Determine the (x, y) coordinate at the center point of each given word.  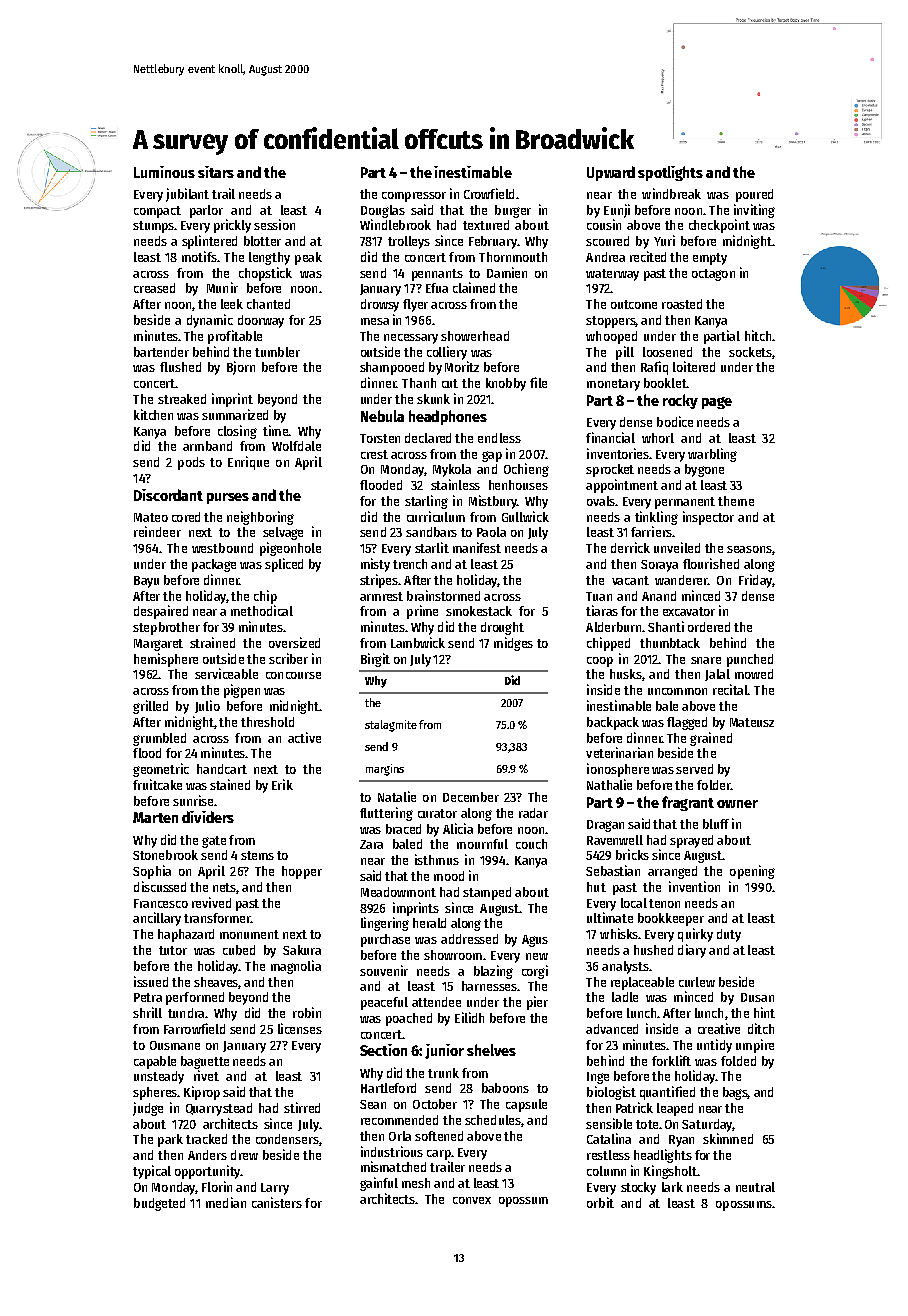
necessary (411, 339)
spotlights (670, 173)
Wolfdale (296, 446)
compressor (414, 197)
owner (737, 804)
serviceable (226, 673)
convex (472, 1200)
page (717, 403)
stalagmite (391, 726)
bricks (632, 854)
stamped (487, 893)
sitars (216, 172)
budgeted (159, 1204)
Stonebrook (165, 855)
